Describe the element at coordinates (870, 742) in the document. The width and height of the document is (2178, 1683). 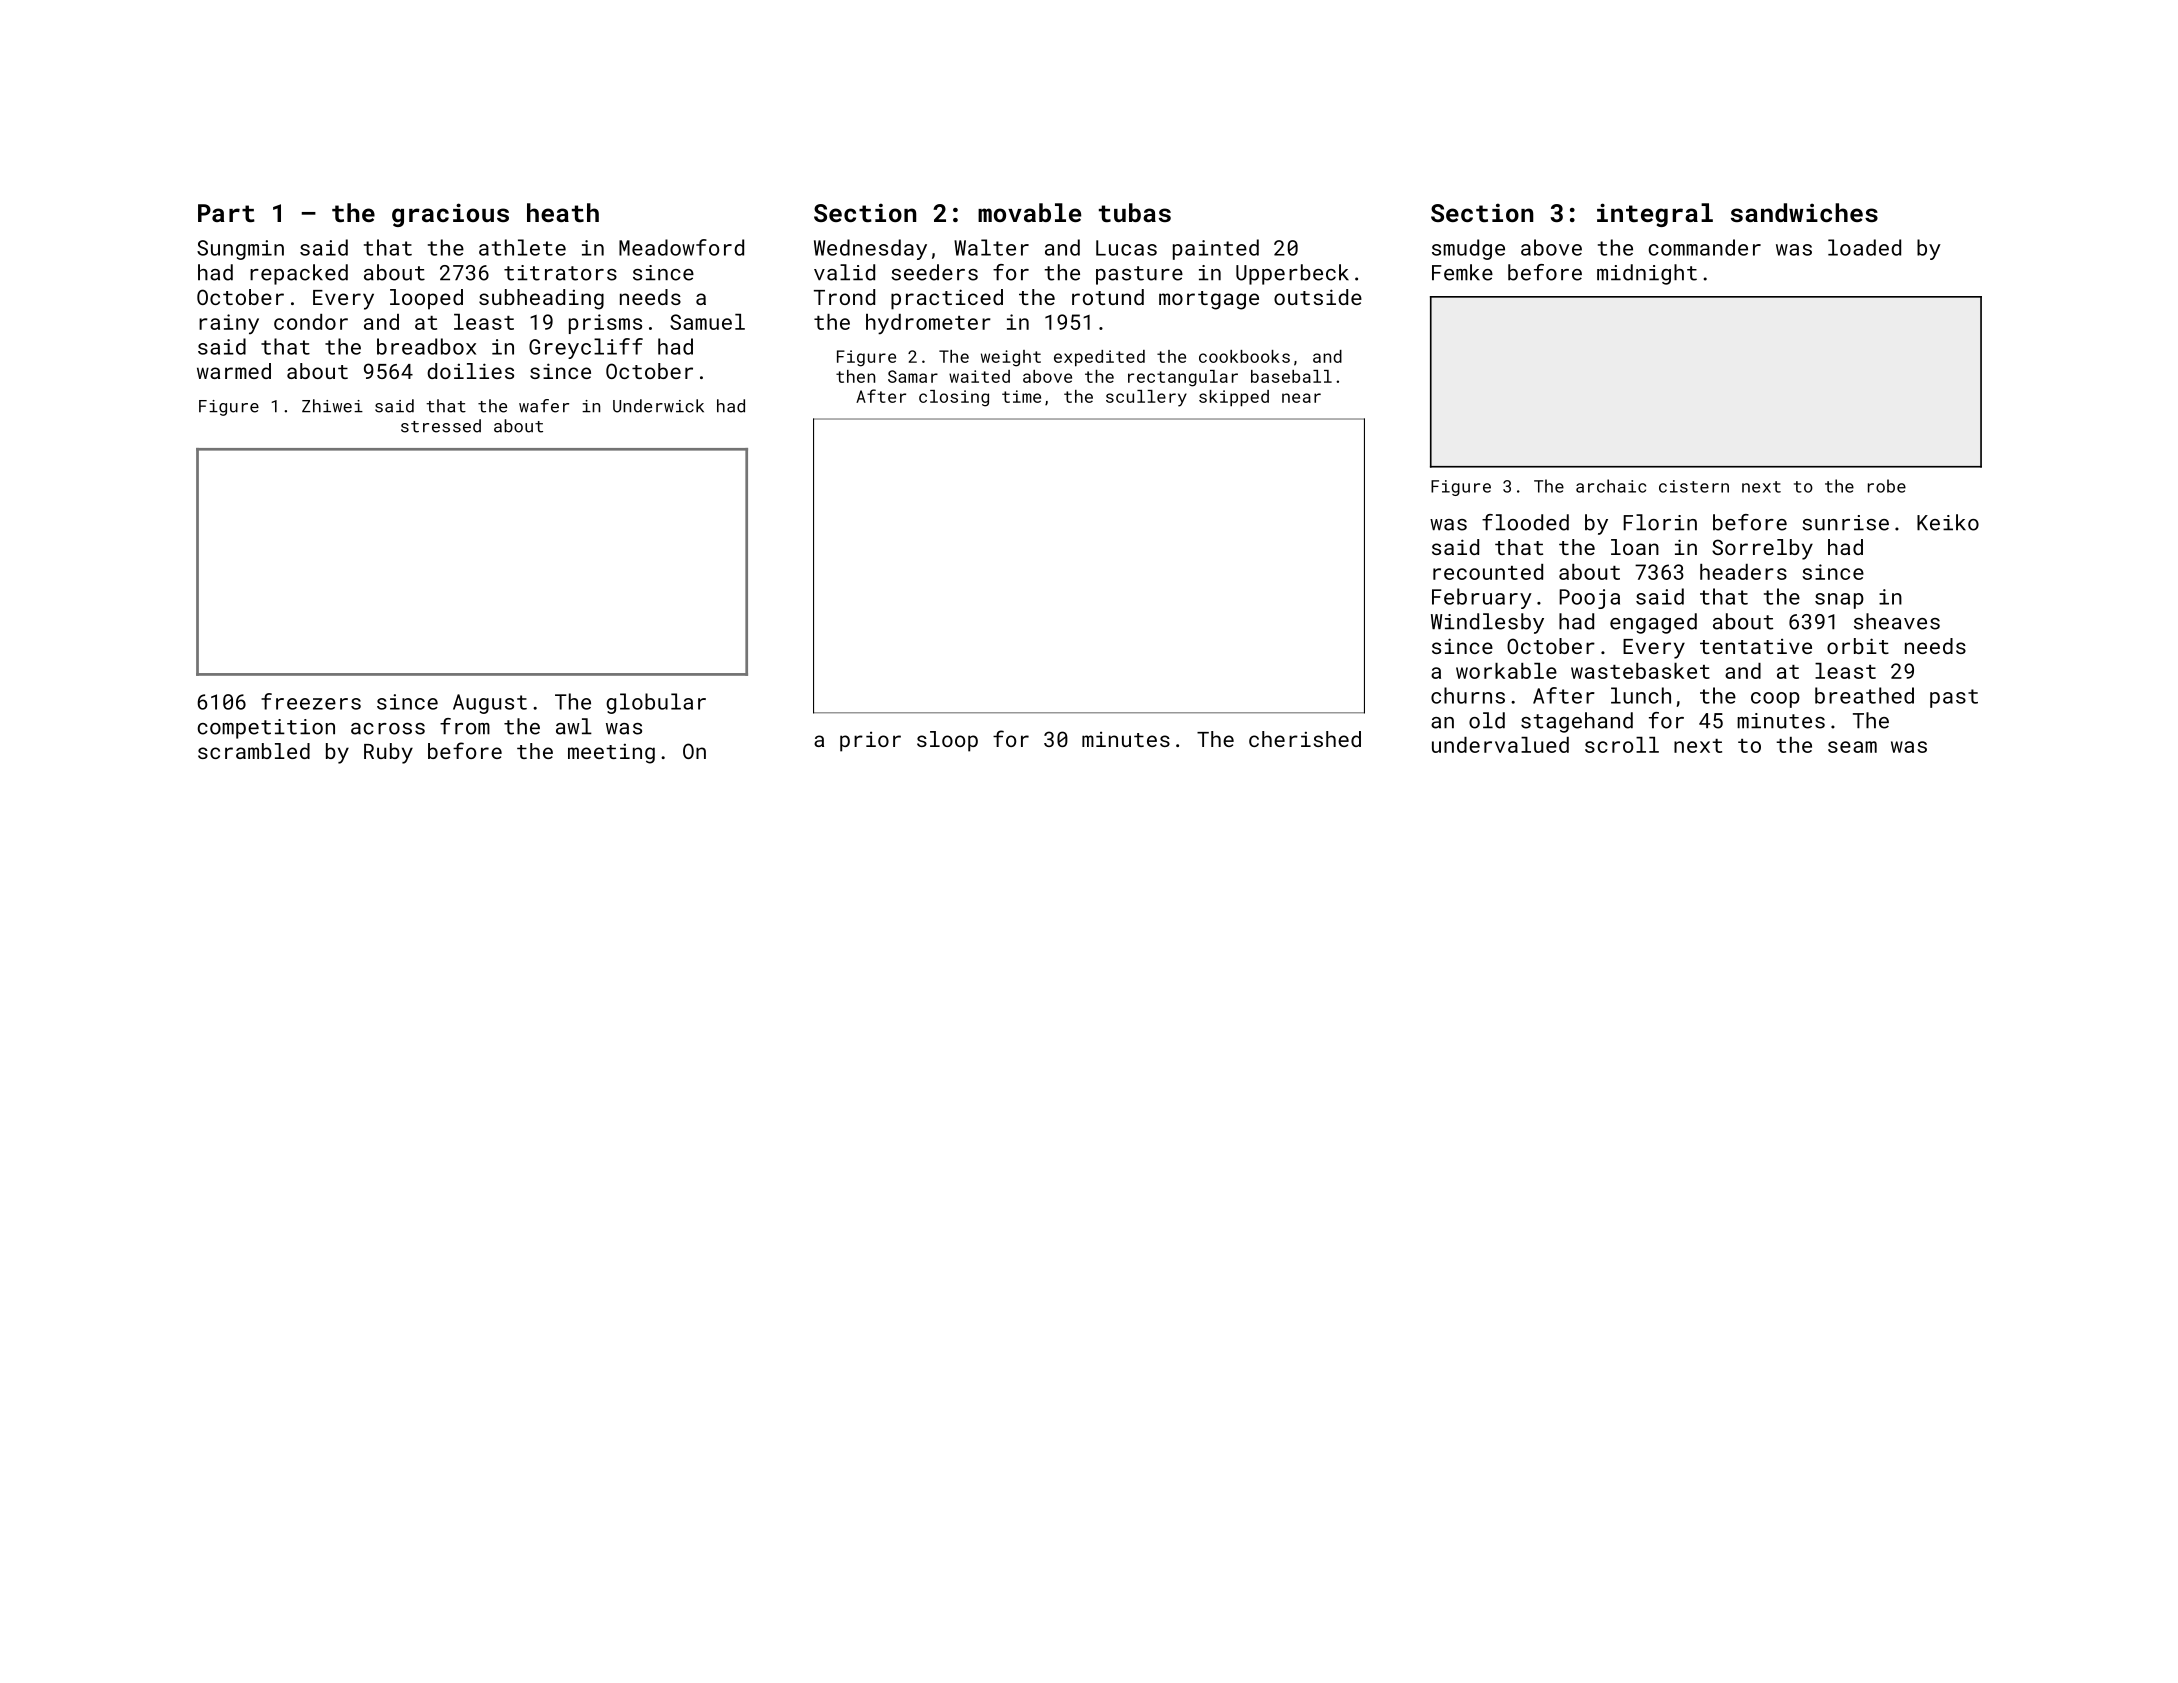
I see `prior` at that location.
